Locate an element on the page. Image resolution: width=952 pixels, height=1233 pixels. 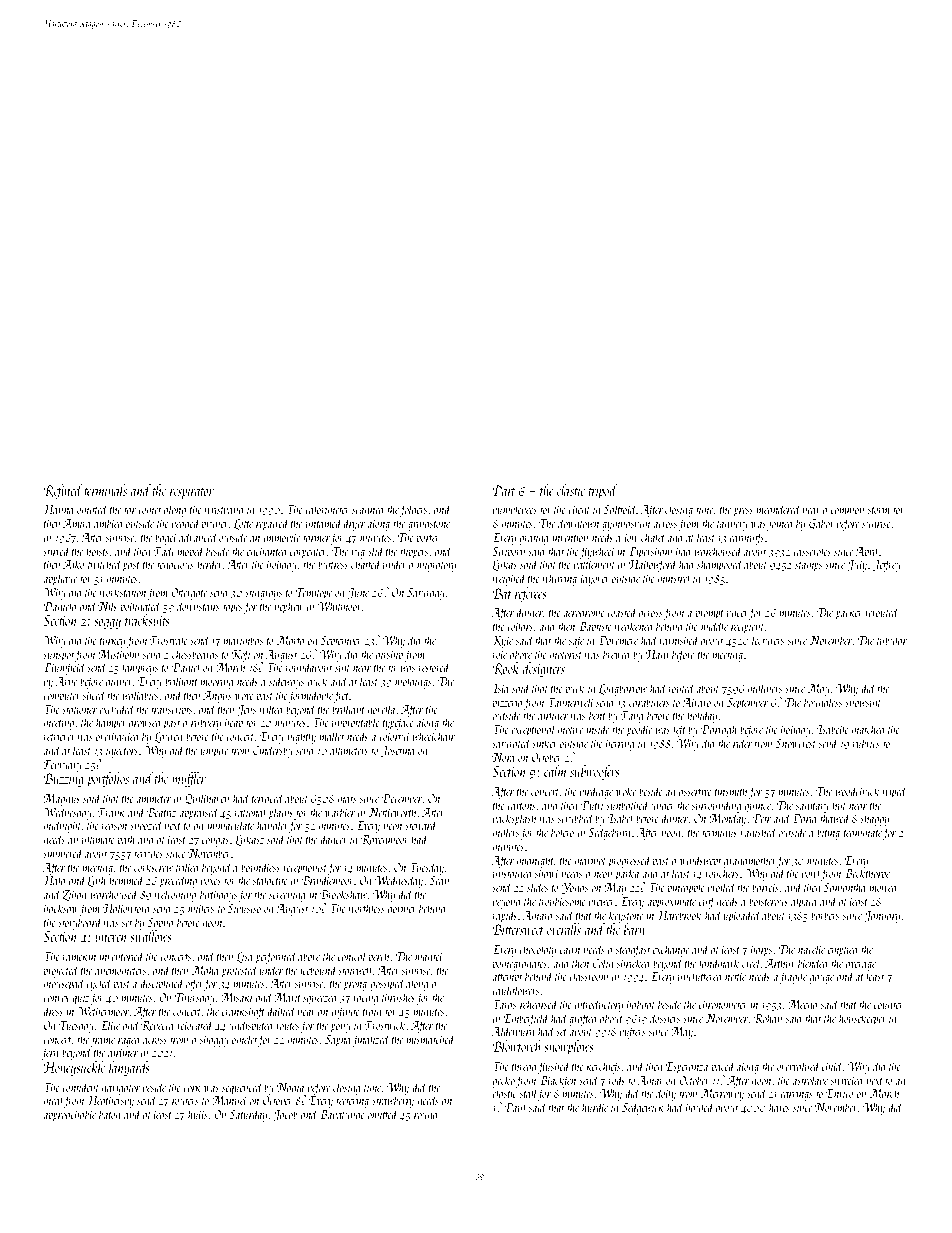
overvalued is located at coordinates (798, 1066).
